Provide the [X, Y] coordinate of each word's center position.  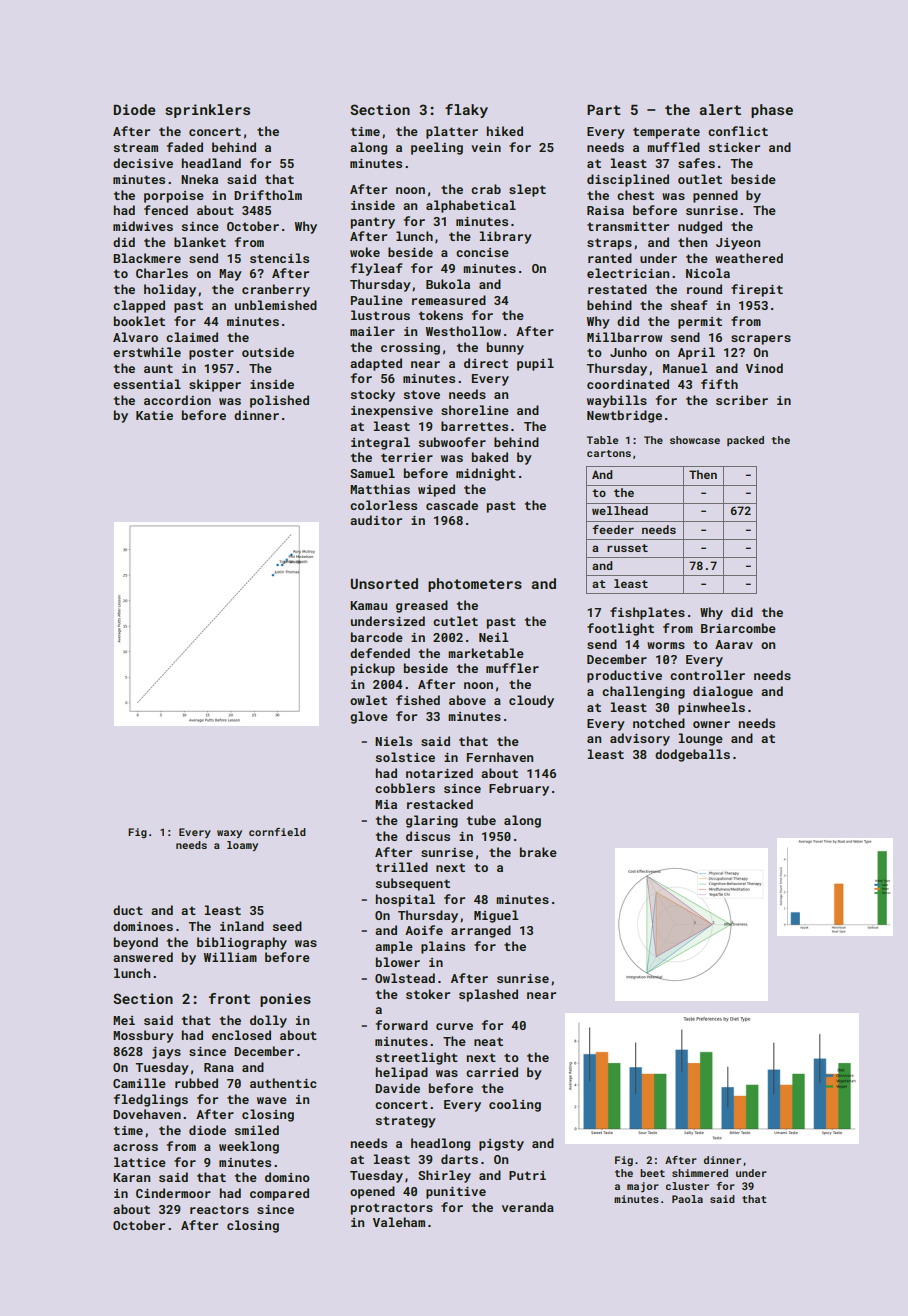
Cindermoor [173, 1193]
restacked [440, 804]
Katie [154, 415]
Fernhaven [500, 757]
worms [666, 645]
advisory [640, 739]
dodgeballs [692, 755]
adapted [376, 364]
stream [136, 147]
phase [772, 111]
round [704, 289]
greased [422, 606]
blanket [200, 242]
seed [287, 926]
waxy [229, 834]
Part [604, 109]
